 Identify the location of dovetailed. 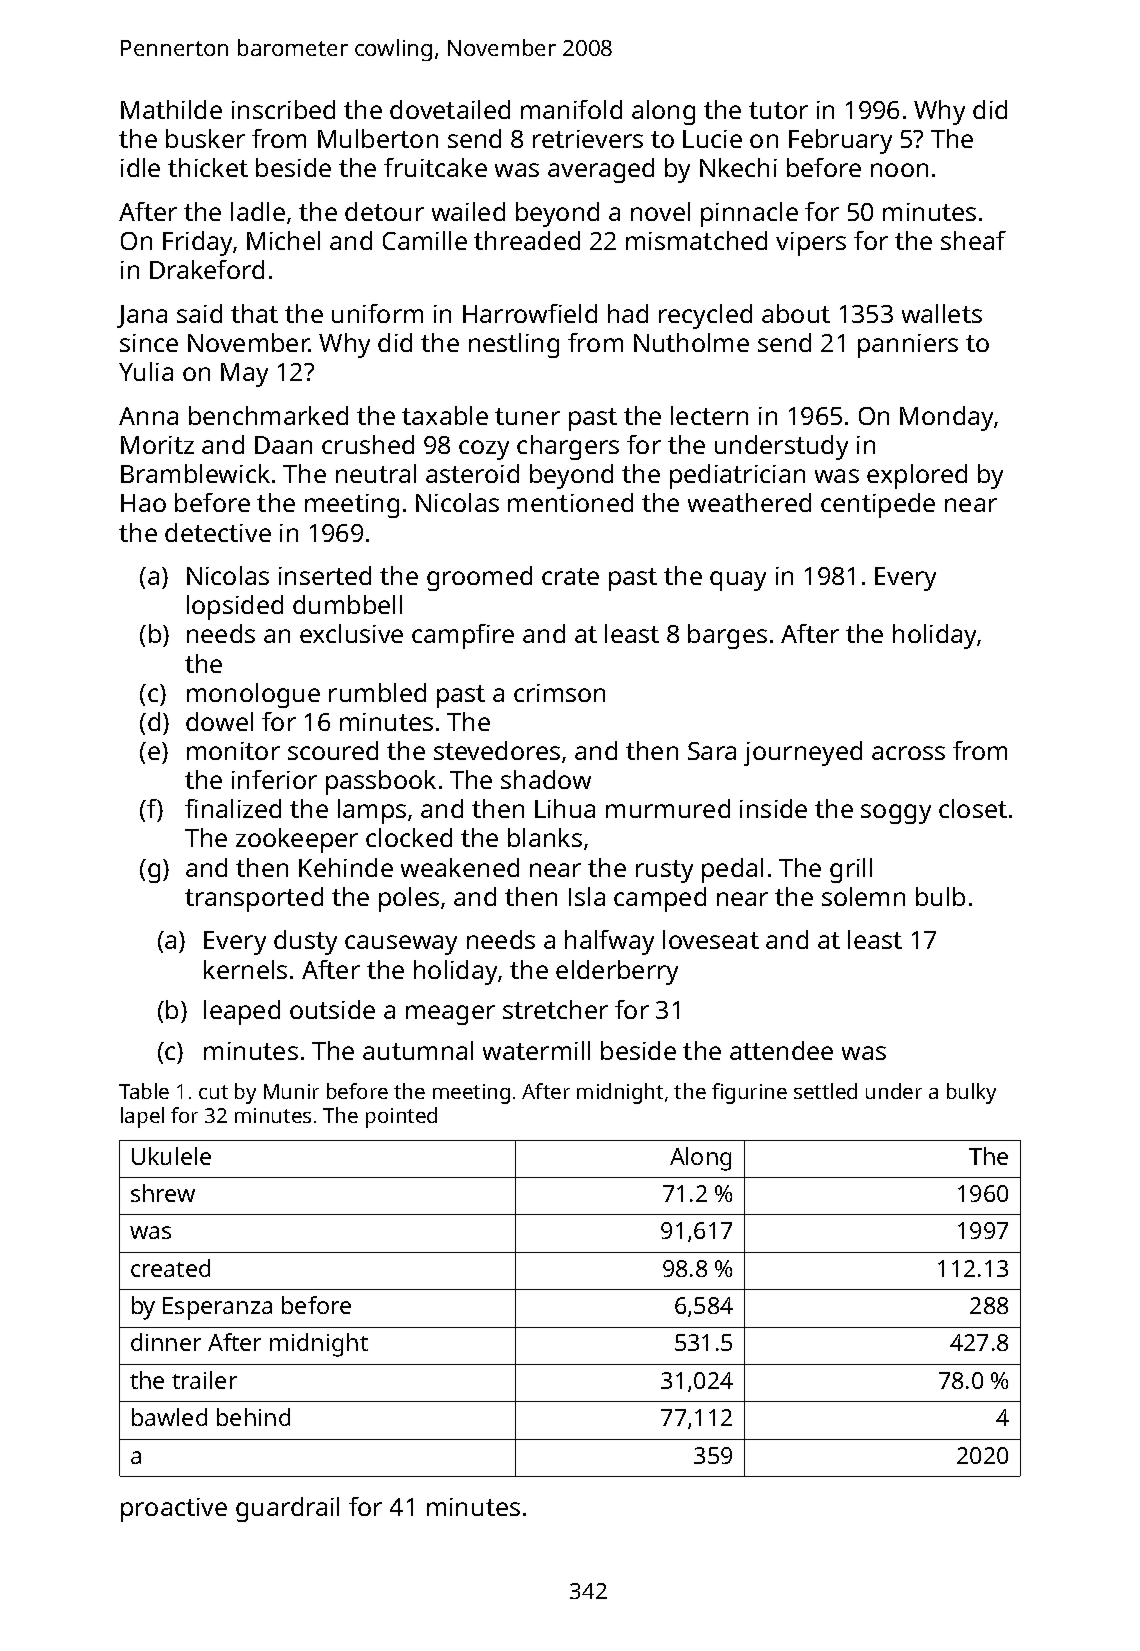
(450, 109).
